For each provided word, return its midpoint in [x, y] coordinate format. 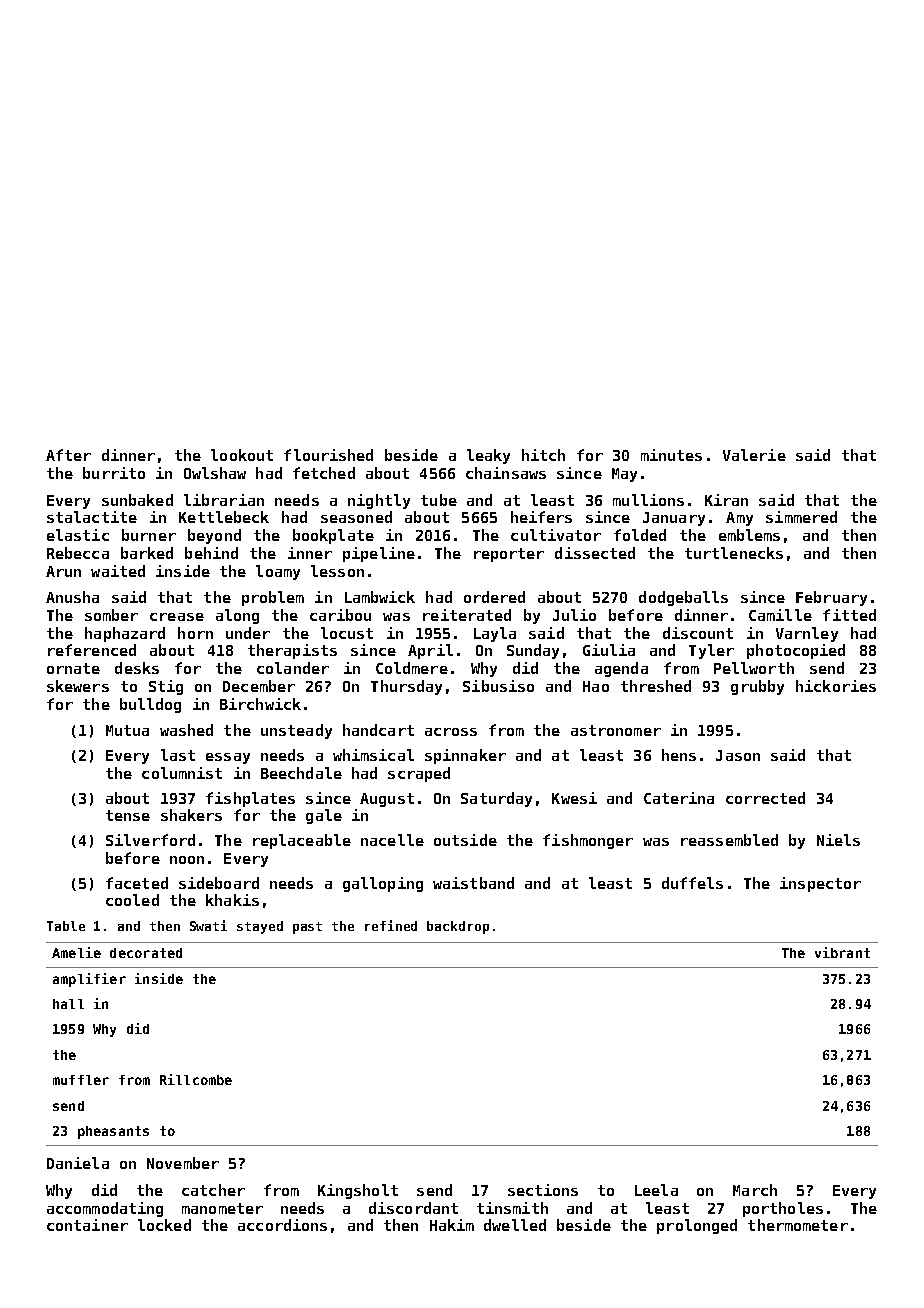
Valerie [754, 455]
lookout [242, 455]
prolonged [697, 1226]
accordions [282, 1225]
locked [164, 1225]
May [624, 475]
